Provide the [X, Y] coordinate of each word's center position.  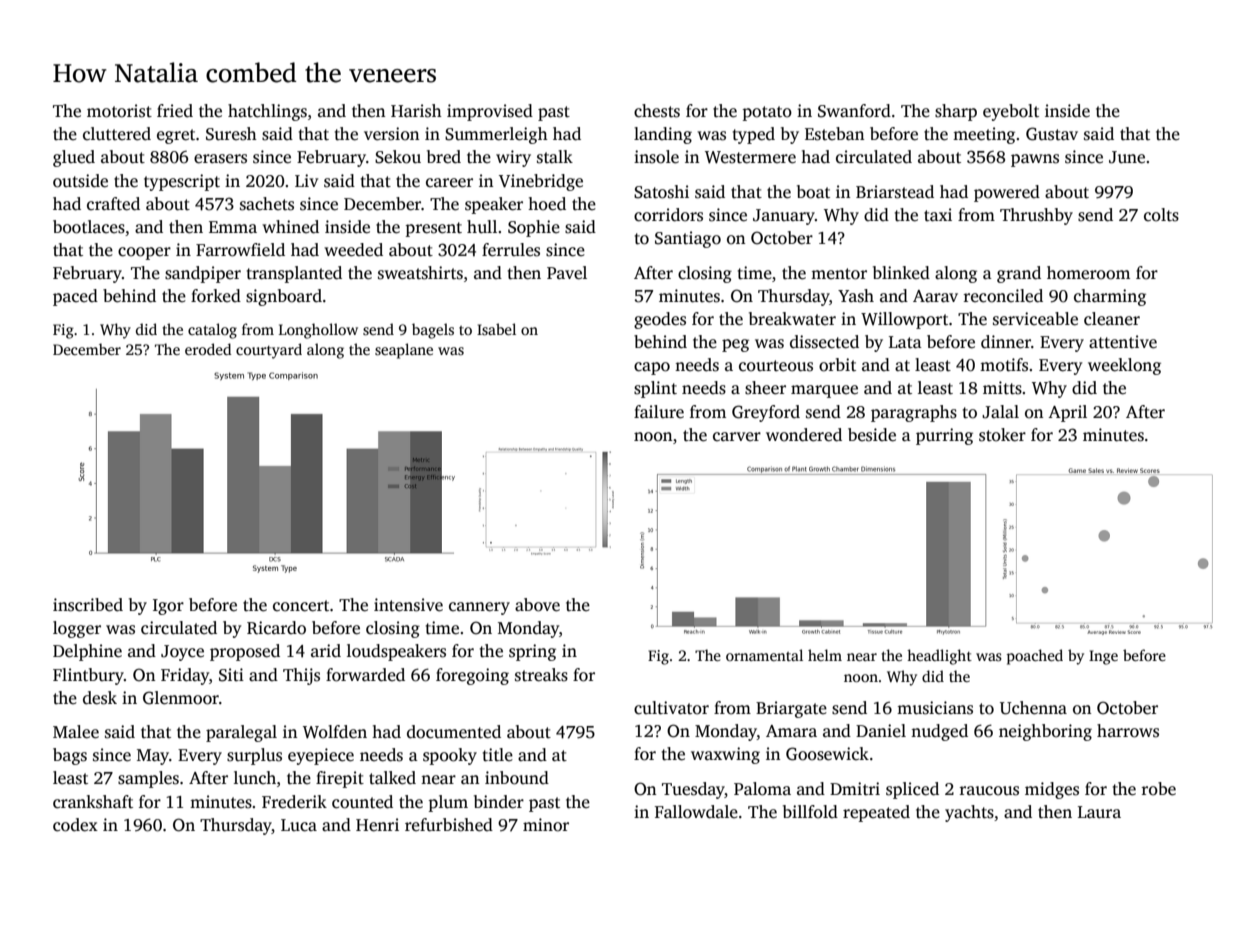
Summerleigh [496, 135]
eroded [208, 349]
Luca [299, 825]
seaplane [404, 351]
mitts [1002, 388]
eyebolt [1011, 112]
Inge [1103, 657]
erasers [220, 159]
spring [532, 652]
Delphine [87, 652]
